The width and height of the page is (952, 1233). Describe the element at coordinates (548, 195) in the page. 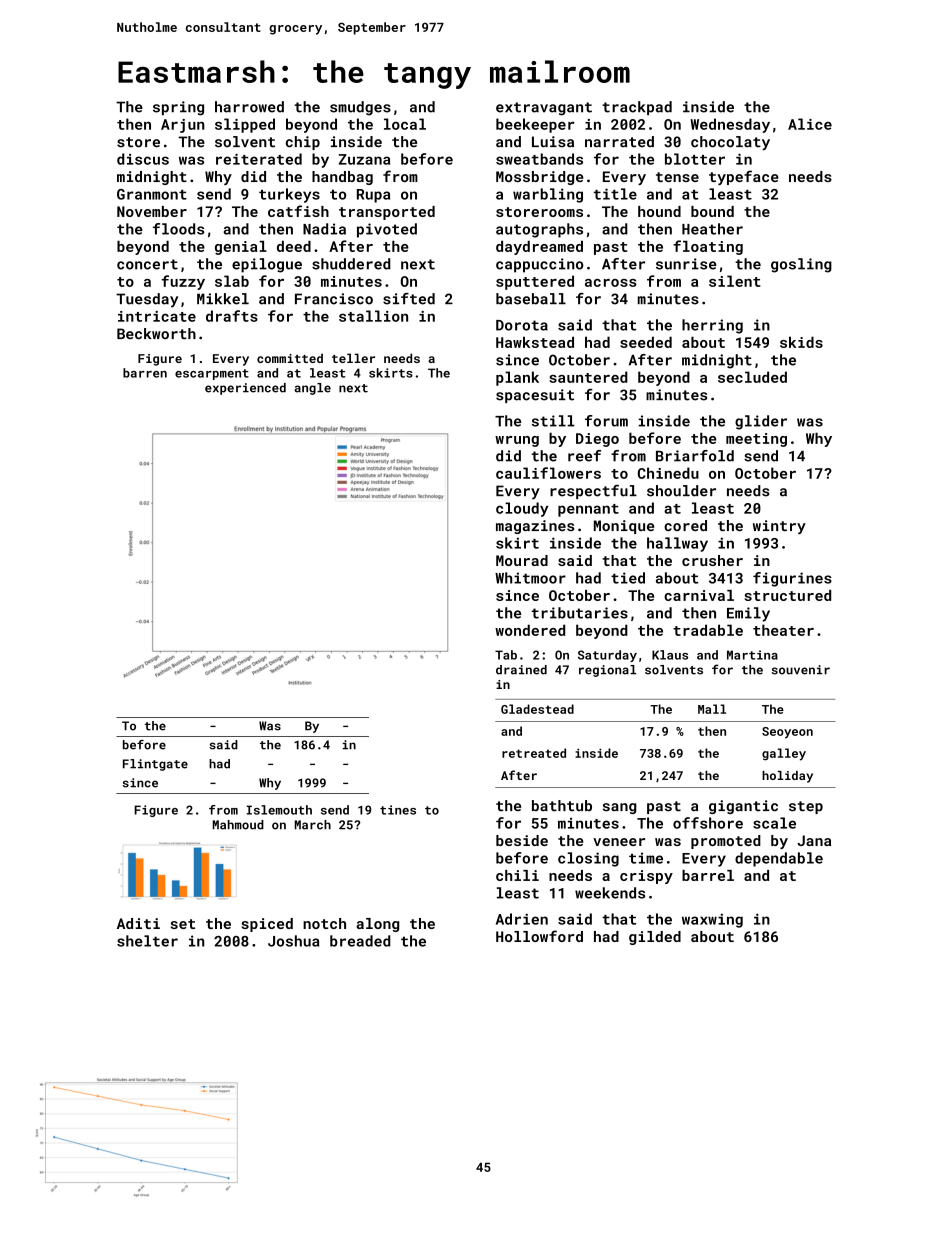

I see `warbling` at that location.
